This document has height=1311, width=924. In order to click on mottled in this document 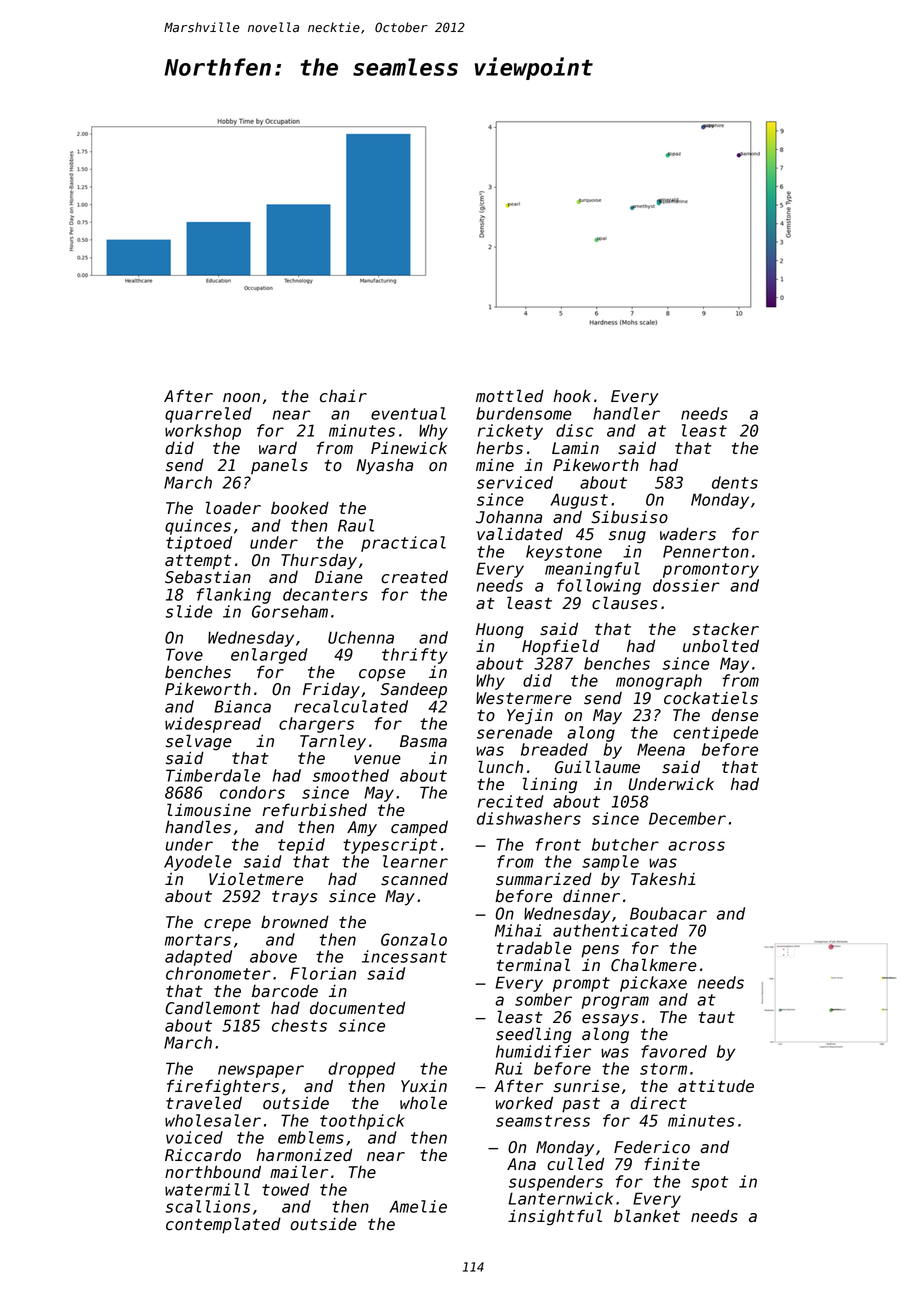, I will do `click(510, 396)`.
